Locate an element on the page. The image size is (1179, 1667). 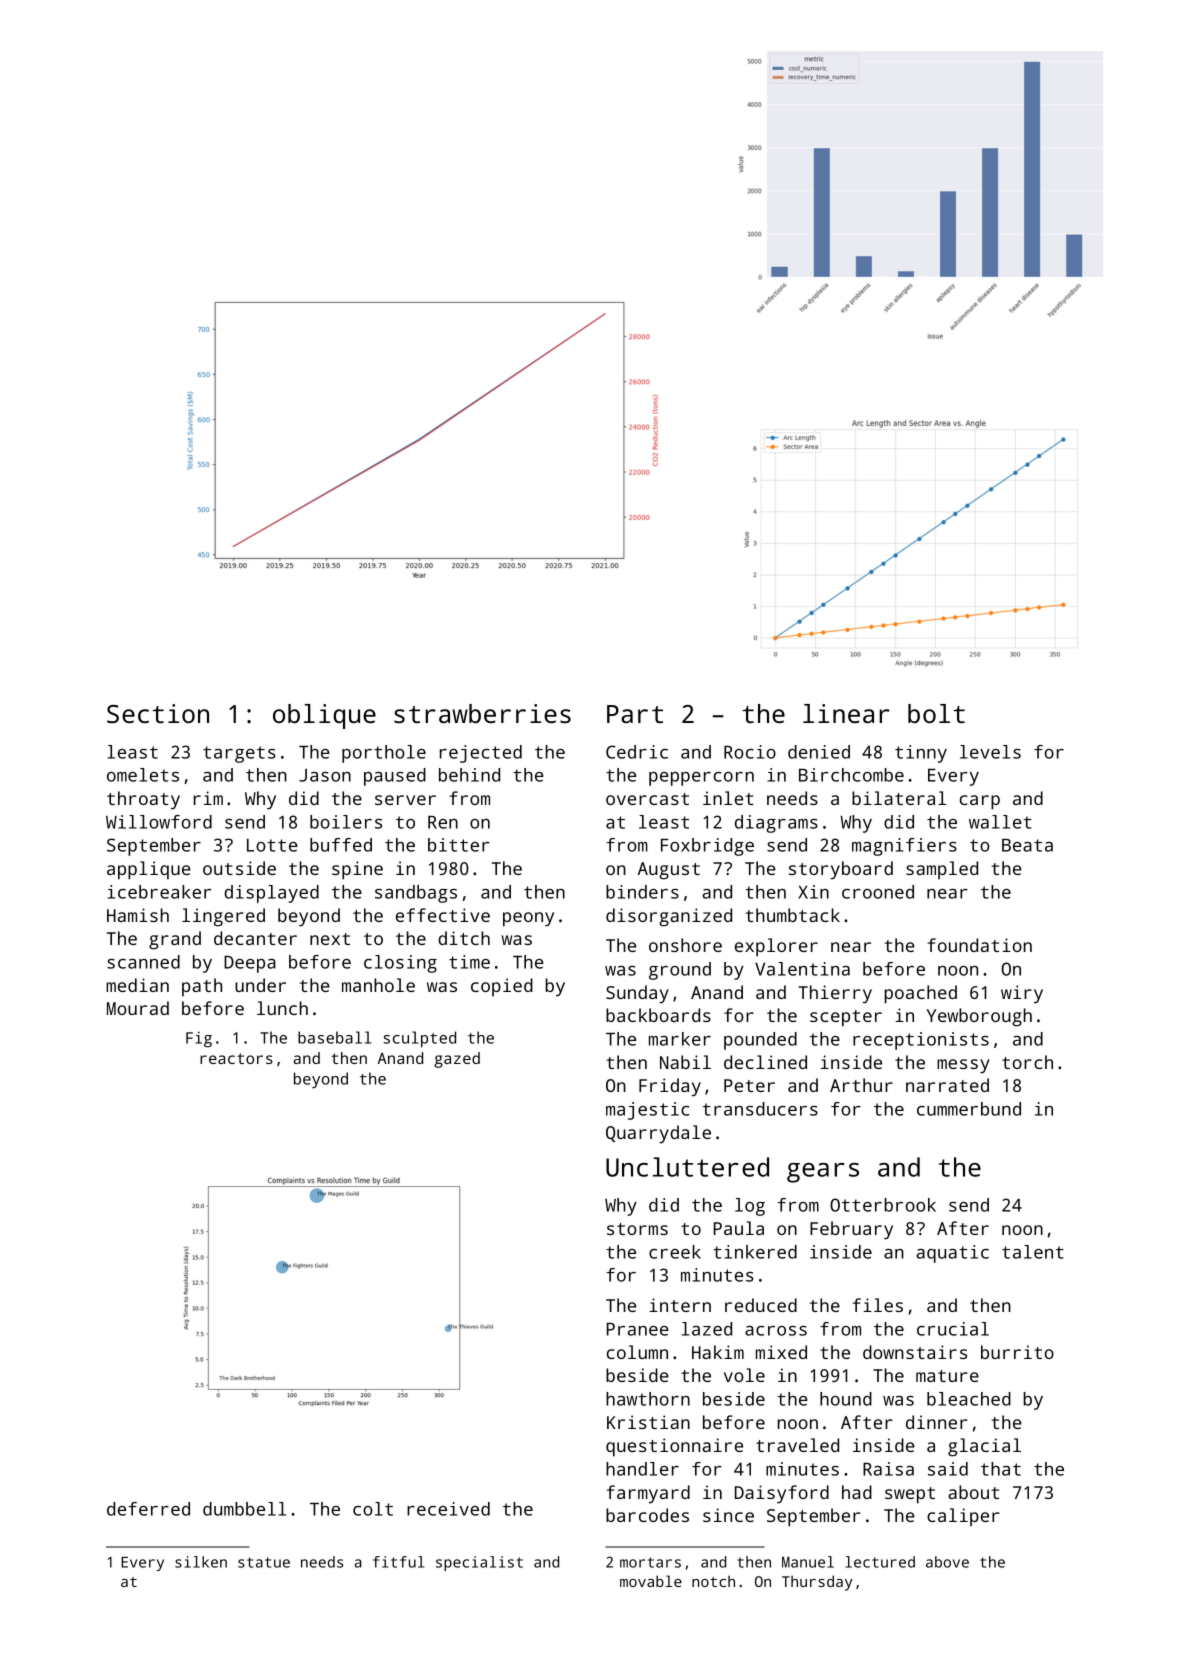
foundation is located at coordinates (979, 945).
